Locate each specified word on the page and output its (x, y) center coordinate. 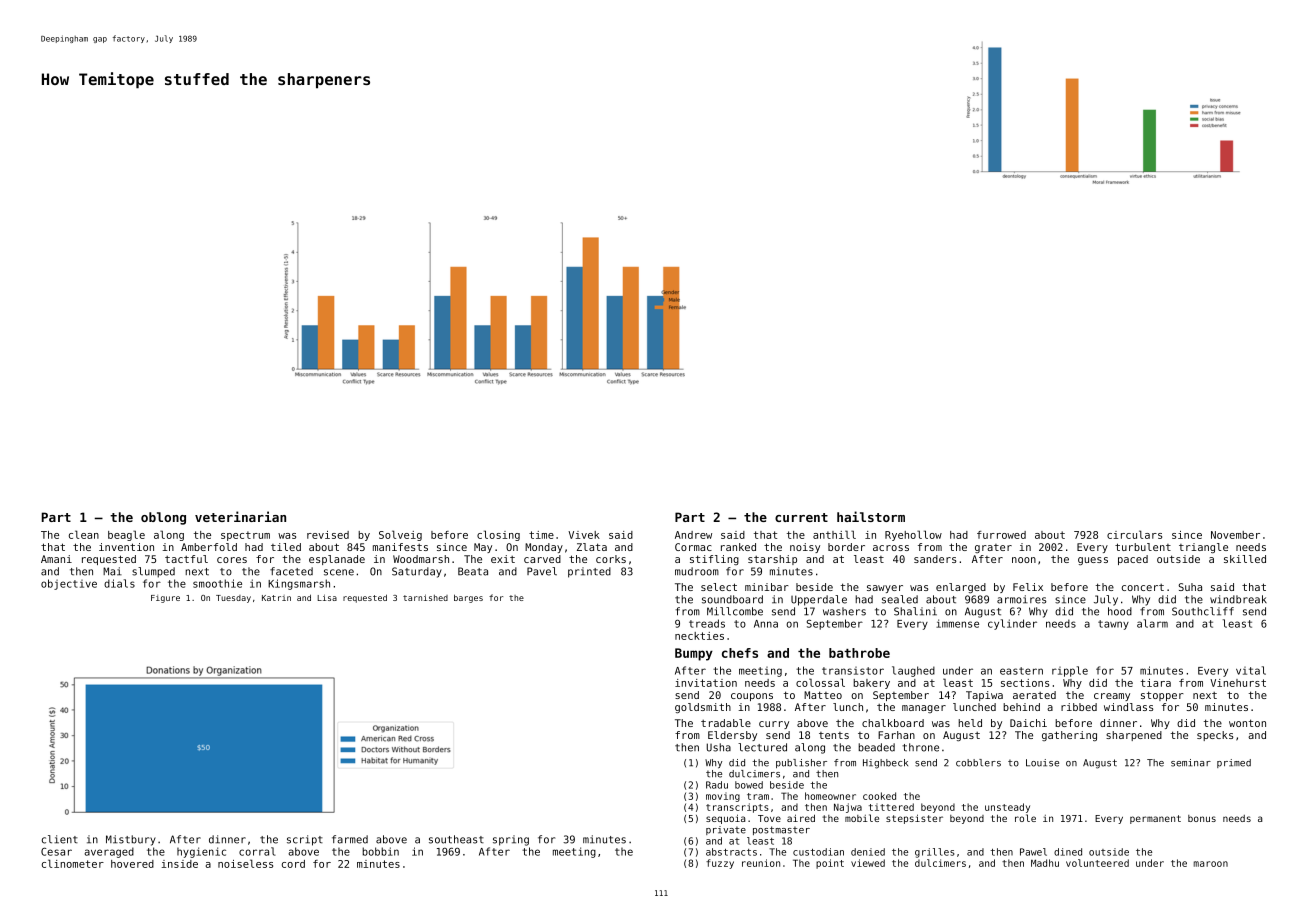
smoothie (217, 583)
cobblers (978, 763)
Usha (719, 747)
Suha (1190, 587)
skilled (1245, 559)
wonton (1247, 723)
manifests (400, 547)
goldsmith (703, 708)
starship (772, 560)
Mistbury (131, 840)
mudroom (697, 571)
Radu (717, 785)
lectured (762, 747)
